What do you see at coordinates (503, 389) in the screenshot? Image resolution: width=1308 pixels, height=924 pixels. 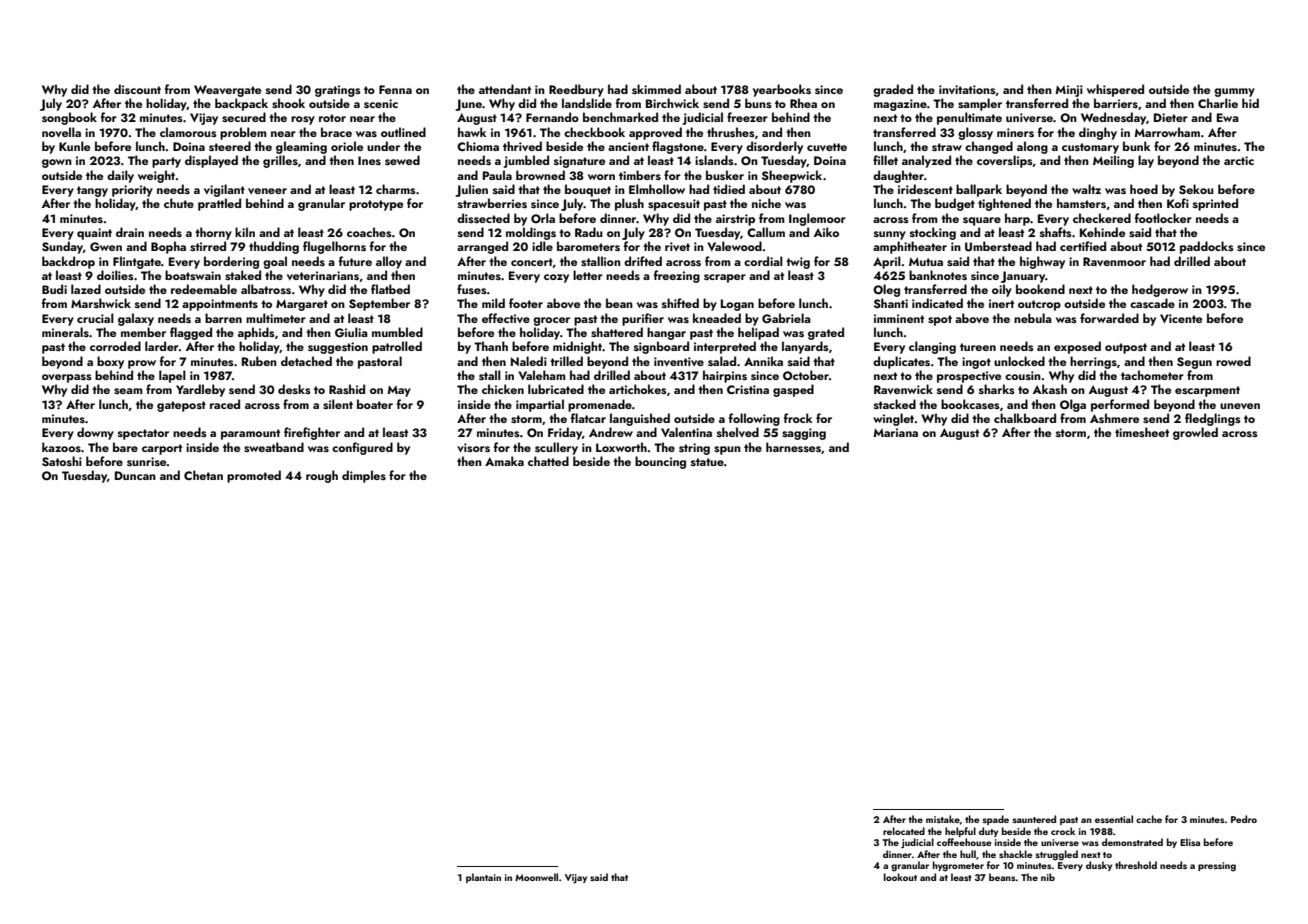 I see `chicken` at bounding box center [503, 389].
